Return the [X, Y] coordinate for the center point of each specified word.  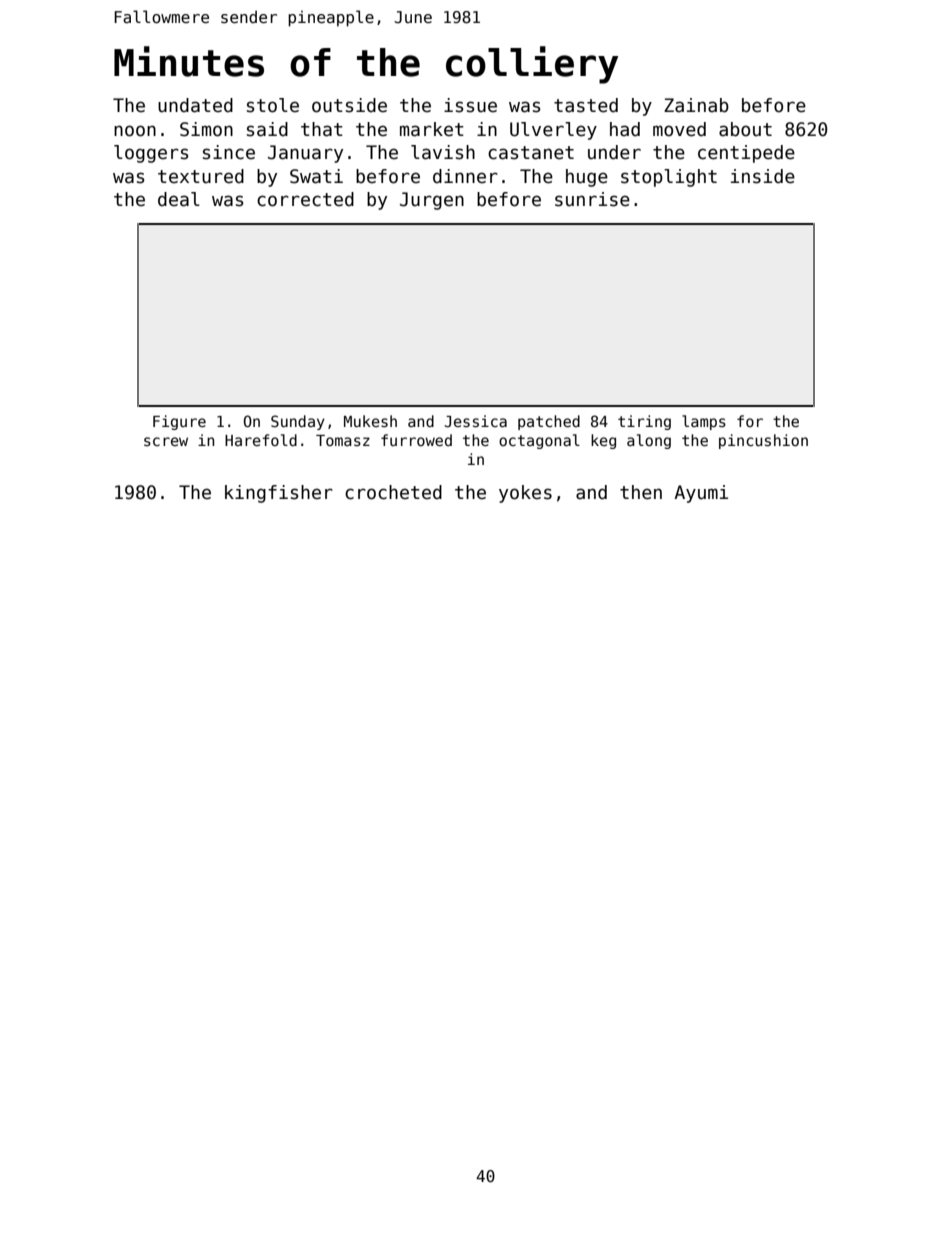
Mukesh [370, 421]
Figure [179, 422]
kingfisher [279, 494]
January [305, 154]
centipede [746, 154]
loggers [151, 154]
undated [195, 105]
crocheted [393, 492]
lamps [704, 422]
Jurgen [432, 201]
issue [470, 105]
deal [179, 199]
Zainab [696, 105]
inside [763, 176]
